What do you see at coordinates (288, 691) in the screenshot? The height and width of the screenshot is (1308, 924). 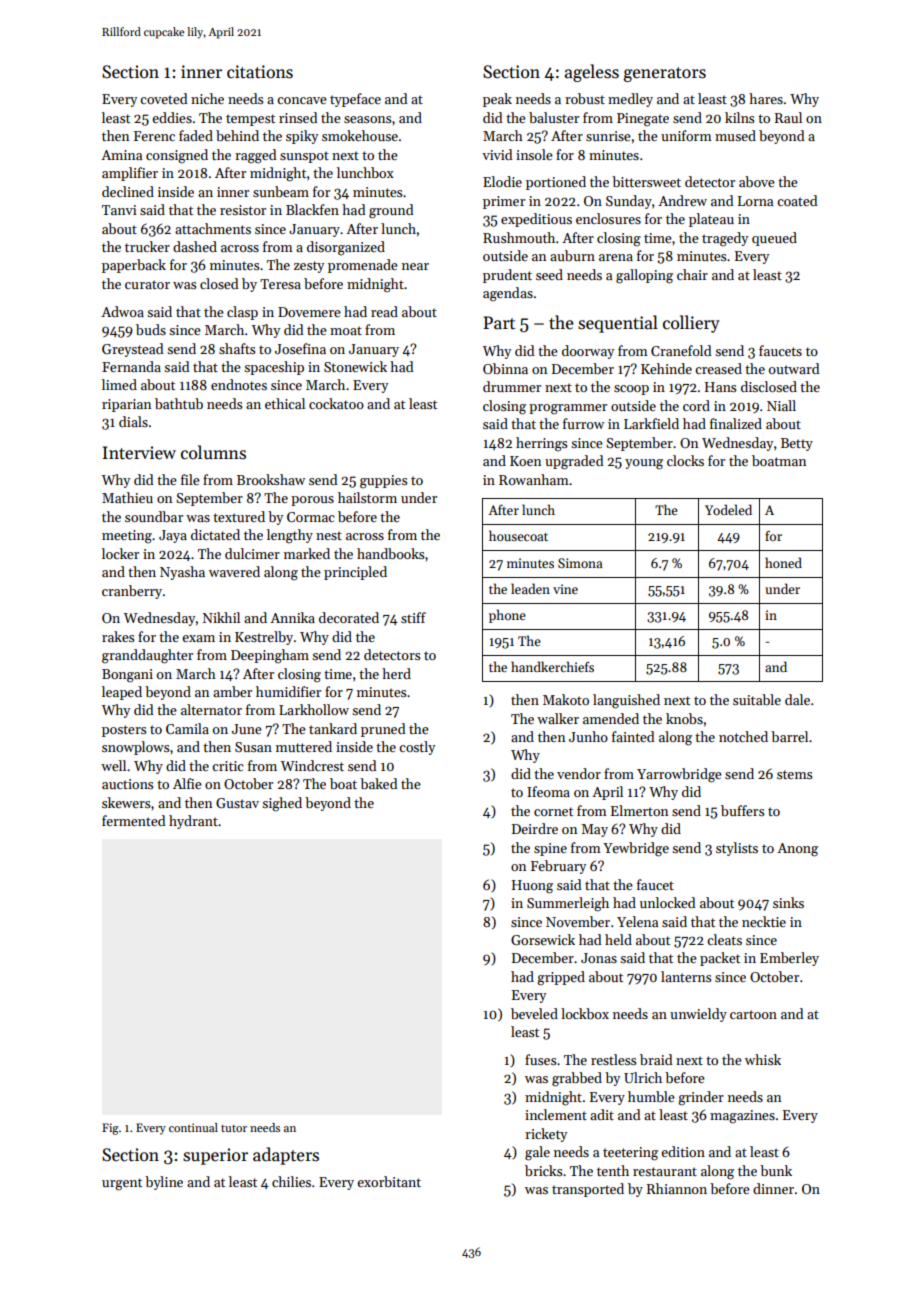 I see `humidifier` at bounding box center [288, 691].
